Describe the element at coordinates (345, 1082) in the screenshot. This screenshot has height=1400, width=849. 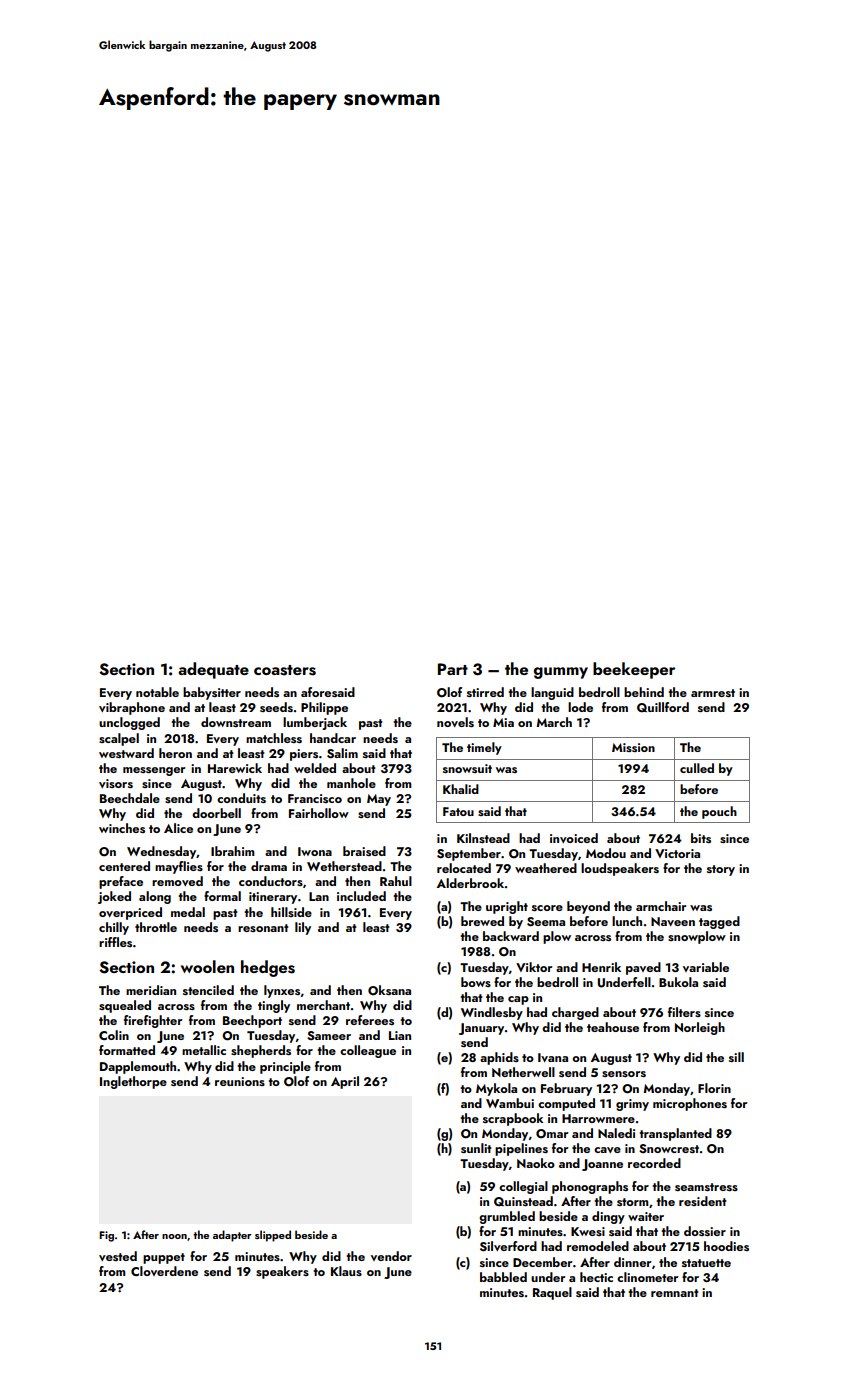
I see `April` at that location.
